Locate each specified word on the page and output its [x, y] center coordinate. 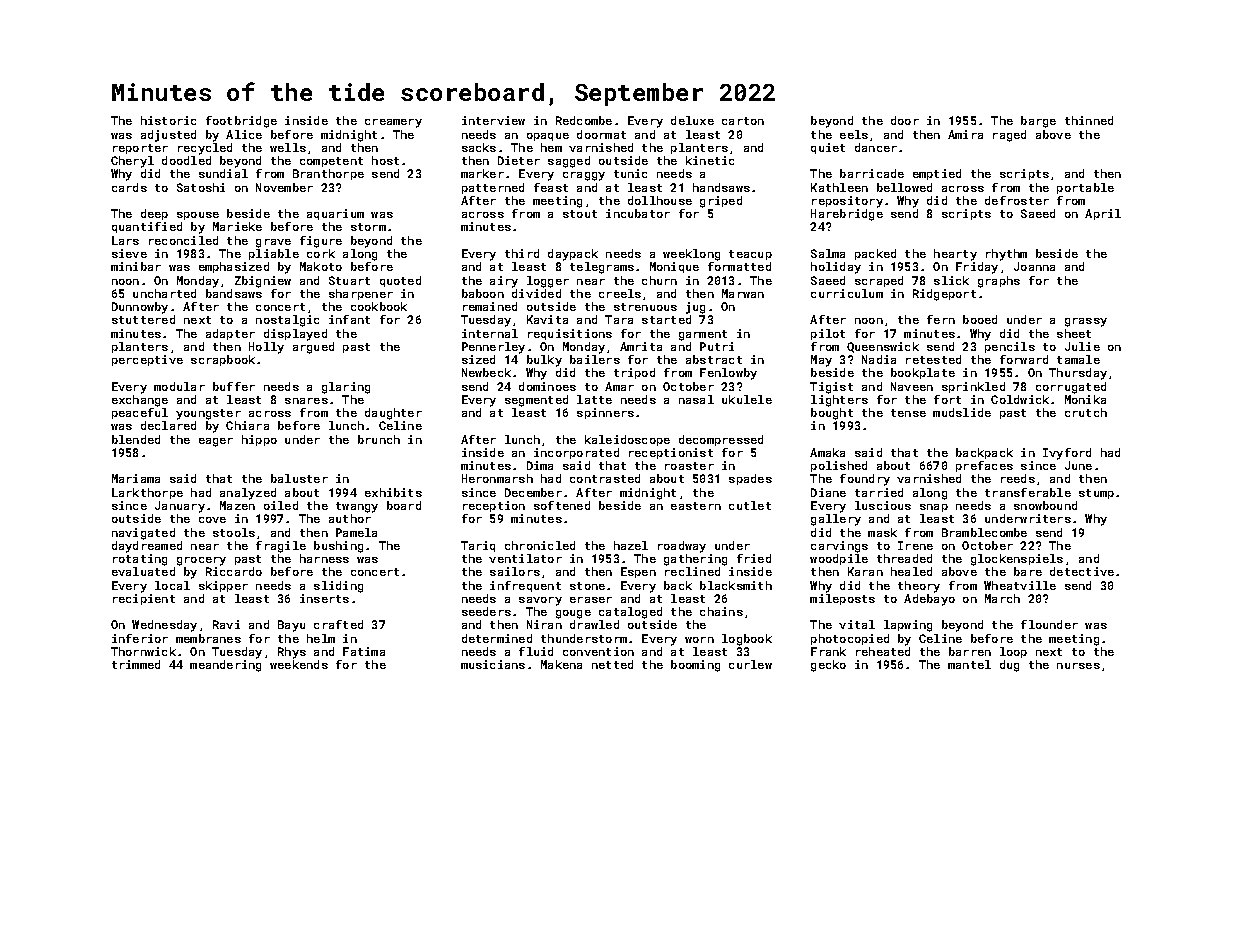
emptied [937, 174]
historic [168, 120]
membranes [208, 638]
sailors [515, 571]
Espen [638, 572]
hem [551, 147]
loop [1013, 652]
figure [321, 242]
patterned [493, 188]
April [1103, 214]
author [350, 518]
